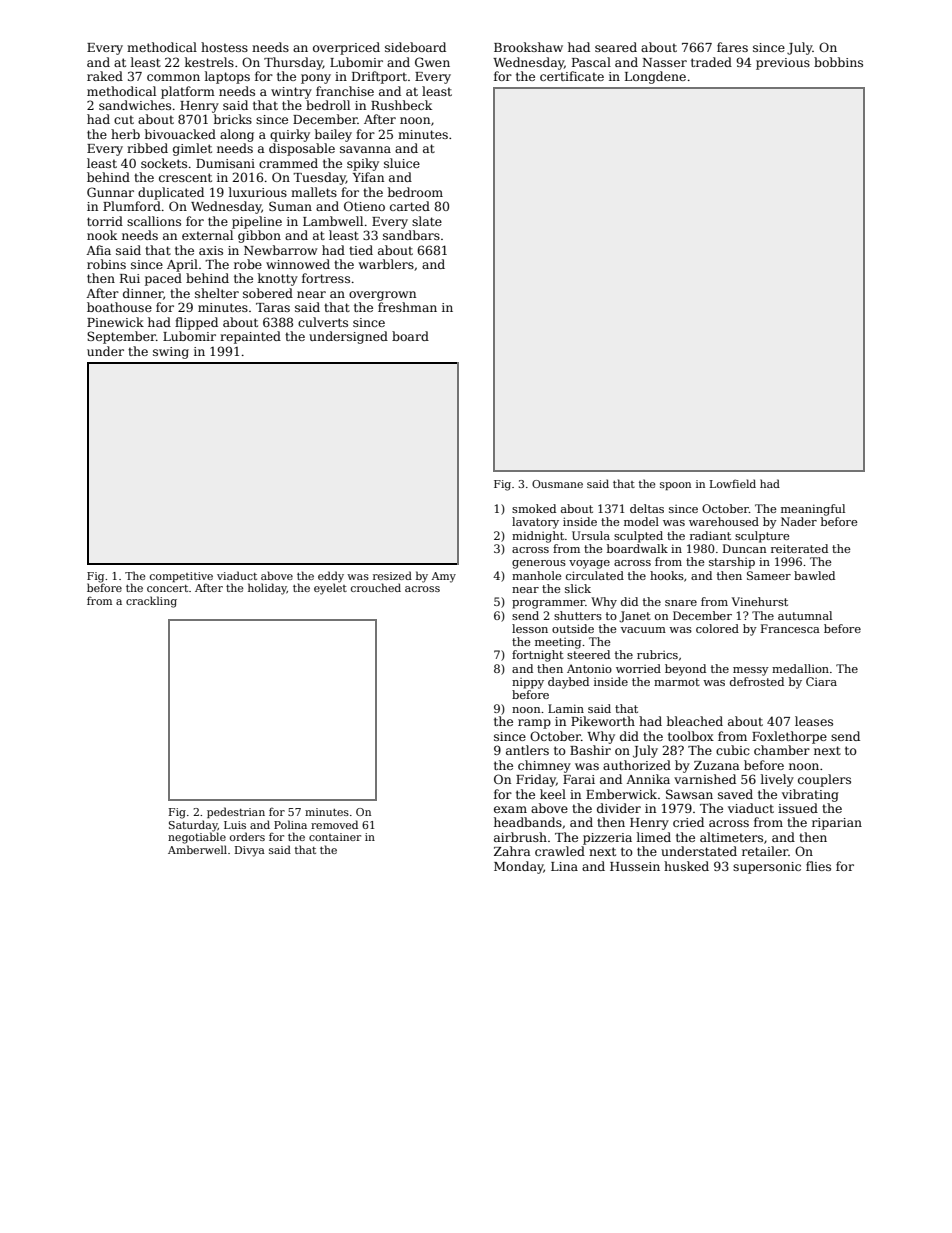 The height and width of the image is (1233, 952). What do you see at coordinates (733, 483) in the image?
I see `Lowfield` at bounding box center [733, 483].
